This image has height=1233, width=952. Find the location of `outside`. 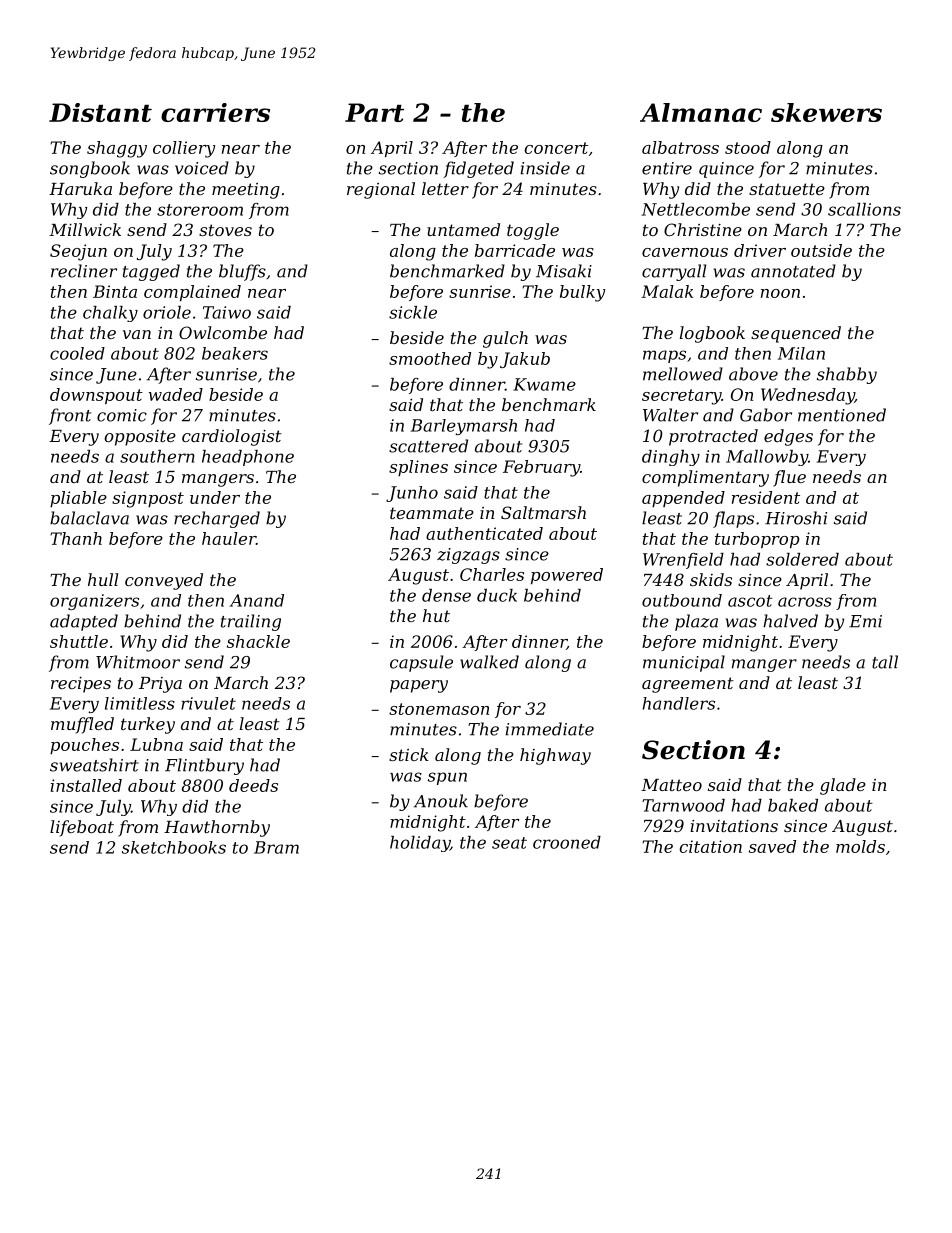

outside is located at coordinates (821, 250).
